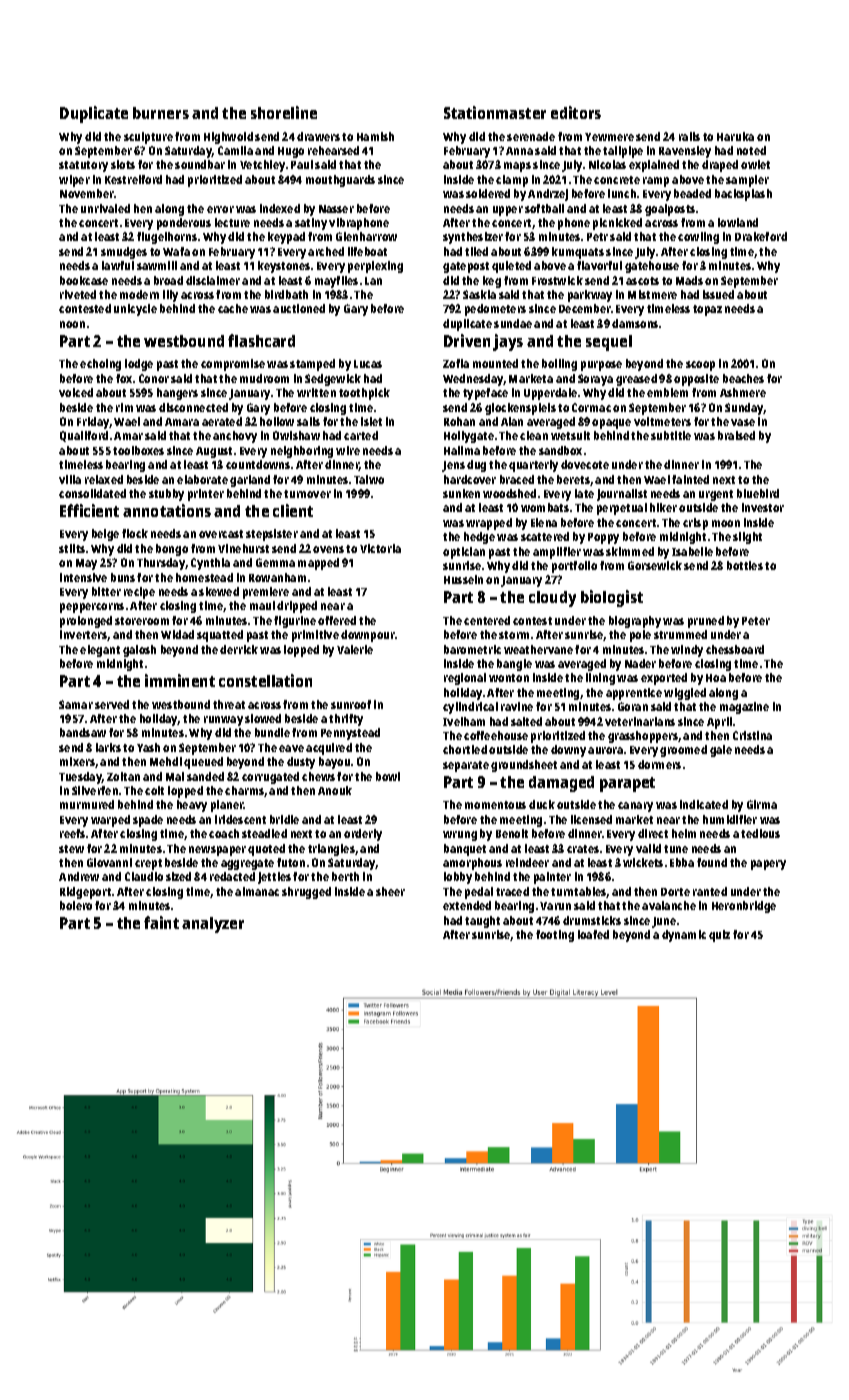 Image resolution: width=849 pixels, height=1400 pixels. What do you see at coordinates (635, 807) in the page?
I see `canary` at bounding box center [635, 807].
